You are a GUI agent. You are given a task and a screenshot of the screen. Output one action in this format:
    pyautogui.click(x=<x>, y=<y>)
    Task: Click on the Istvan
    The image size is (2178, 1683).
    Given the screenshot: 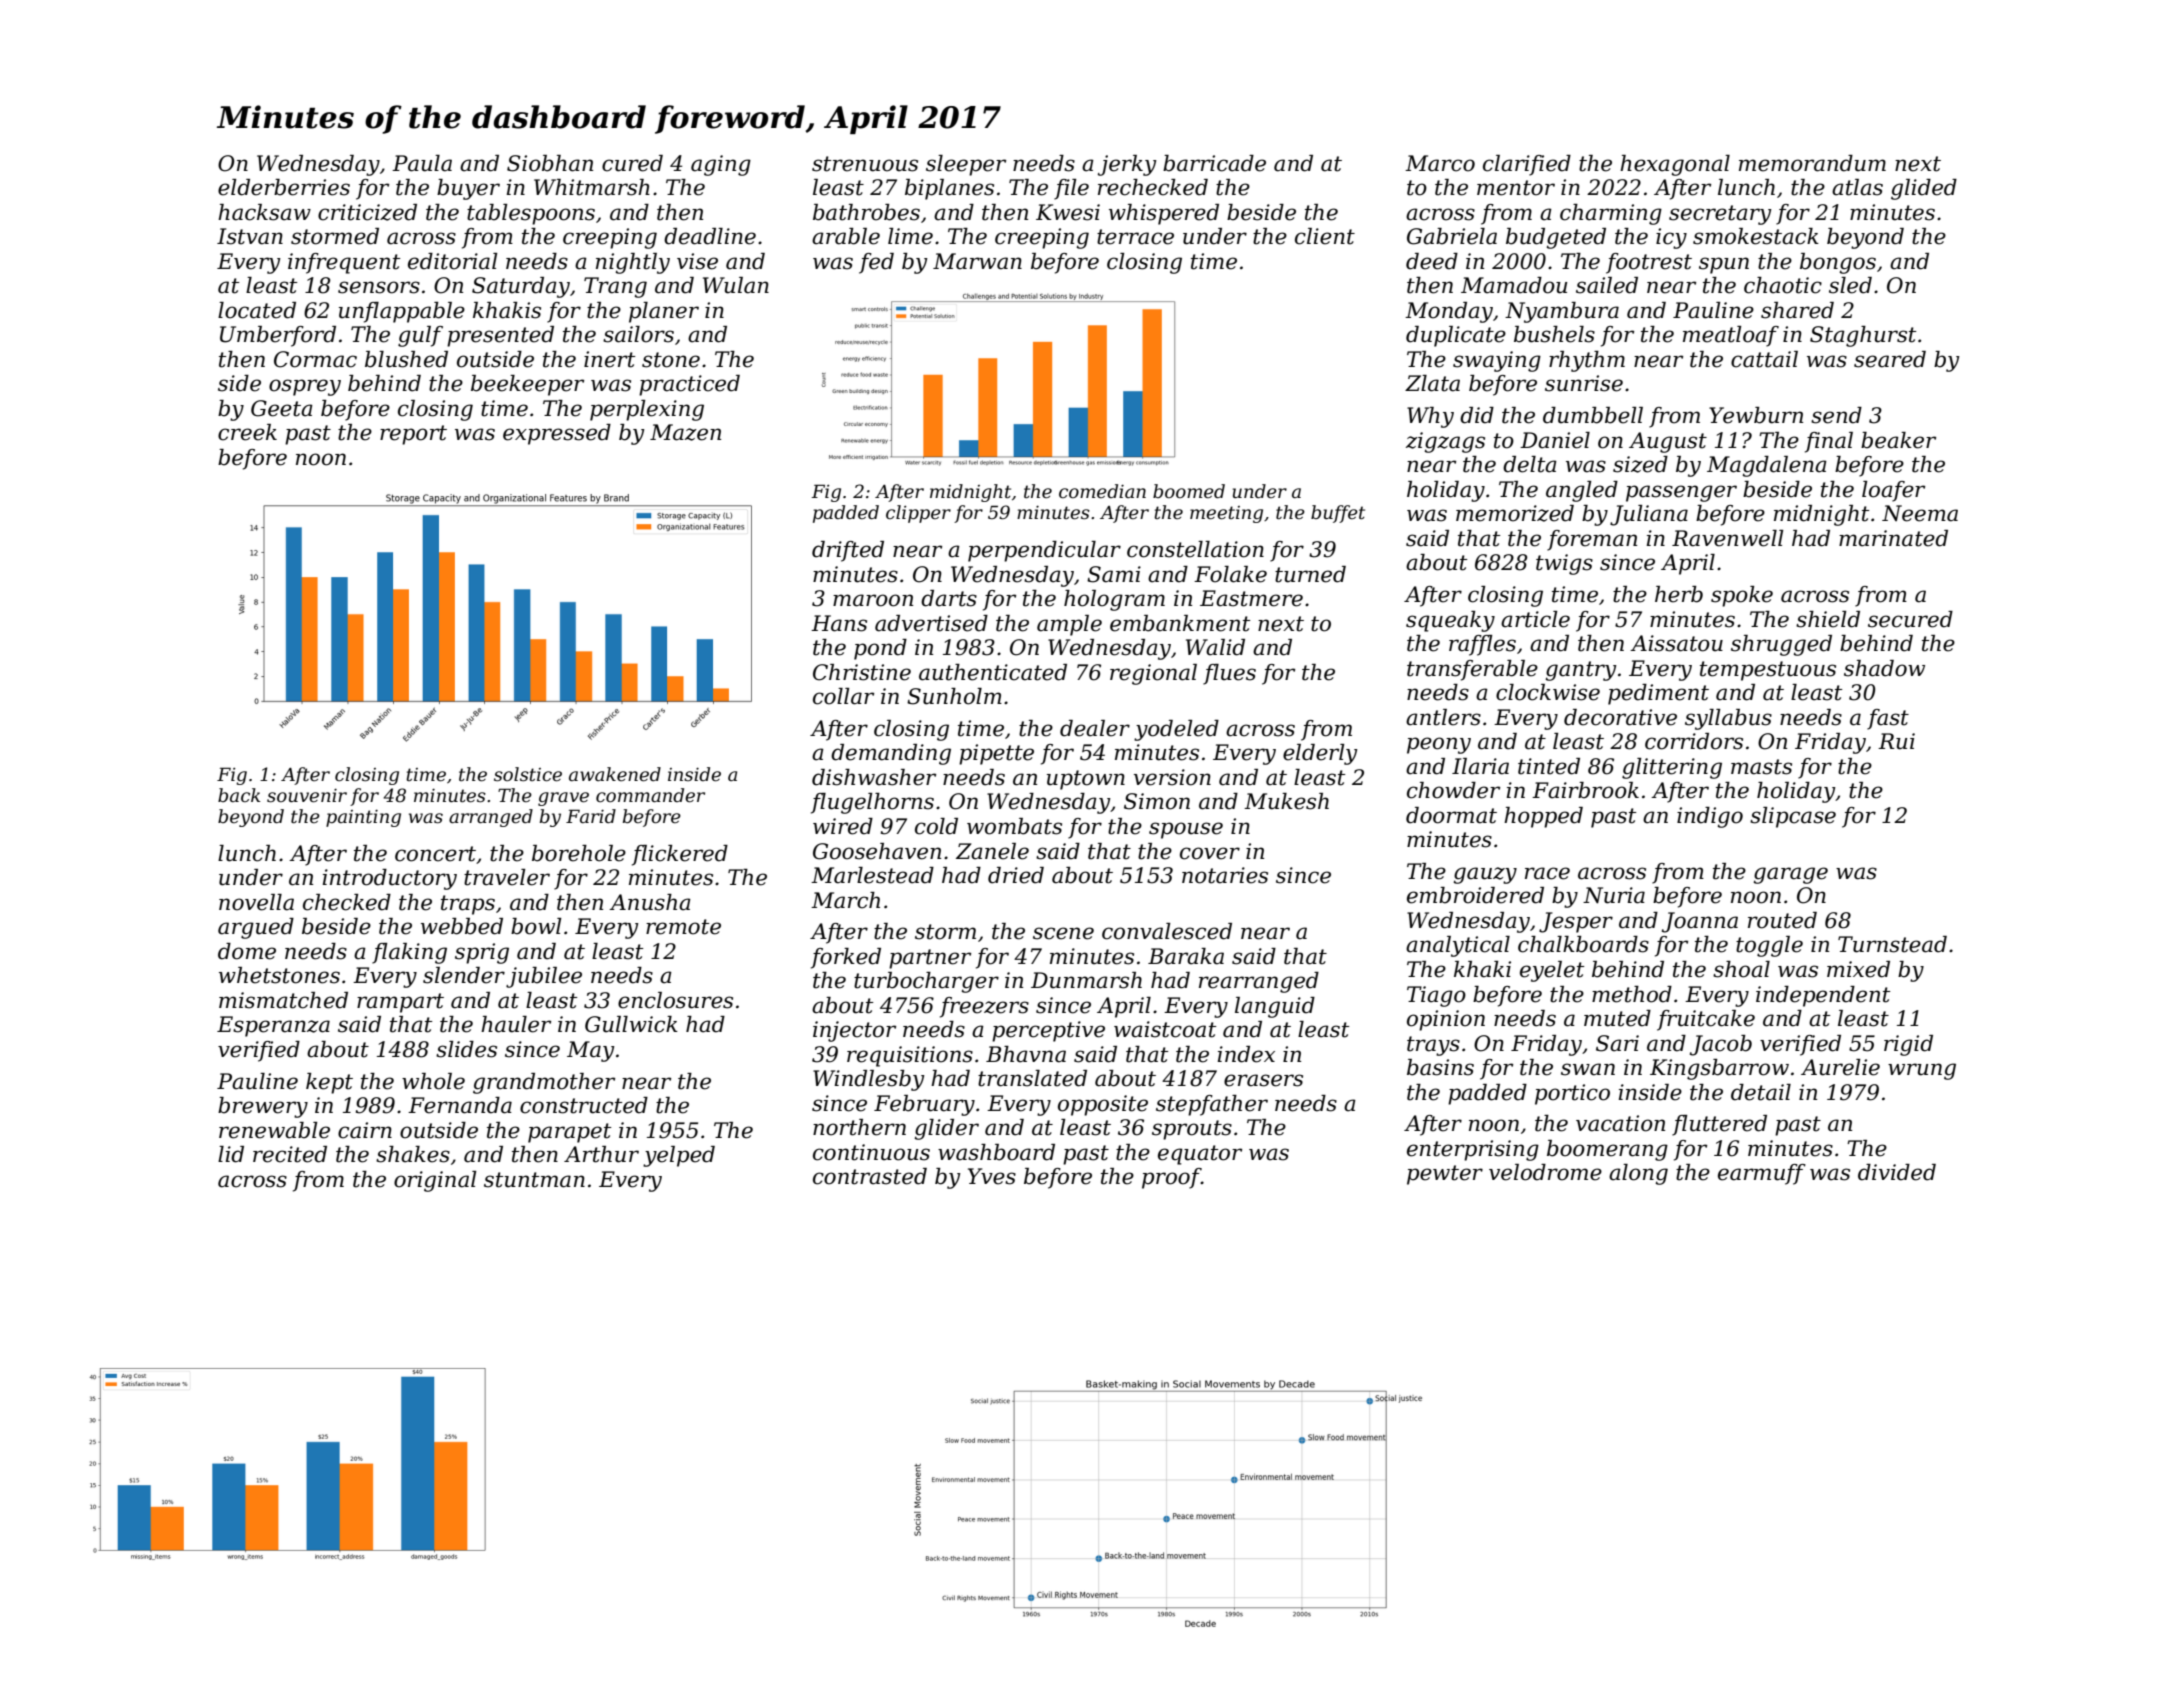 What is the action you would take?
    pyautogui.click(x=250, y=236)
